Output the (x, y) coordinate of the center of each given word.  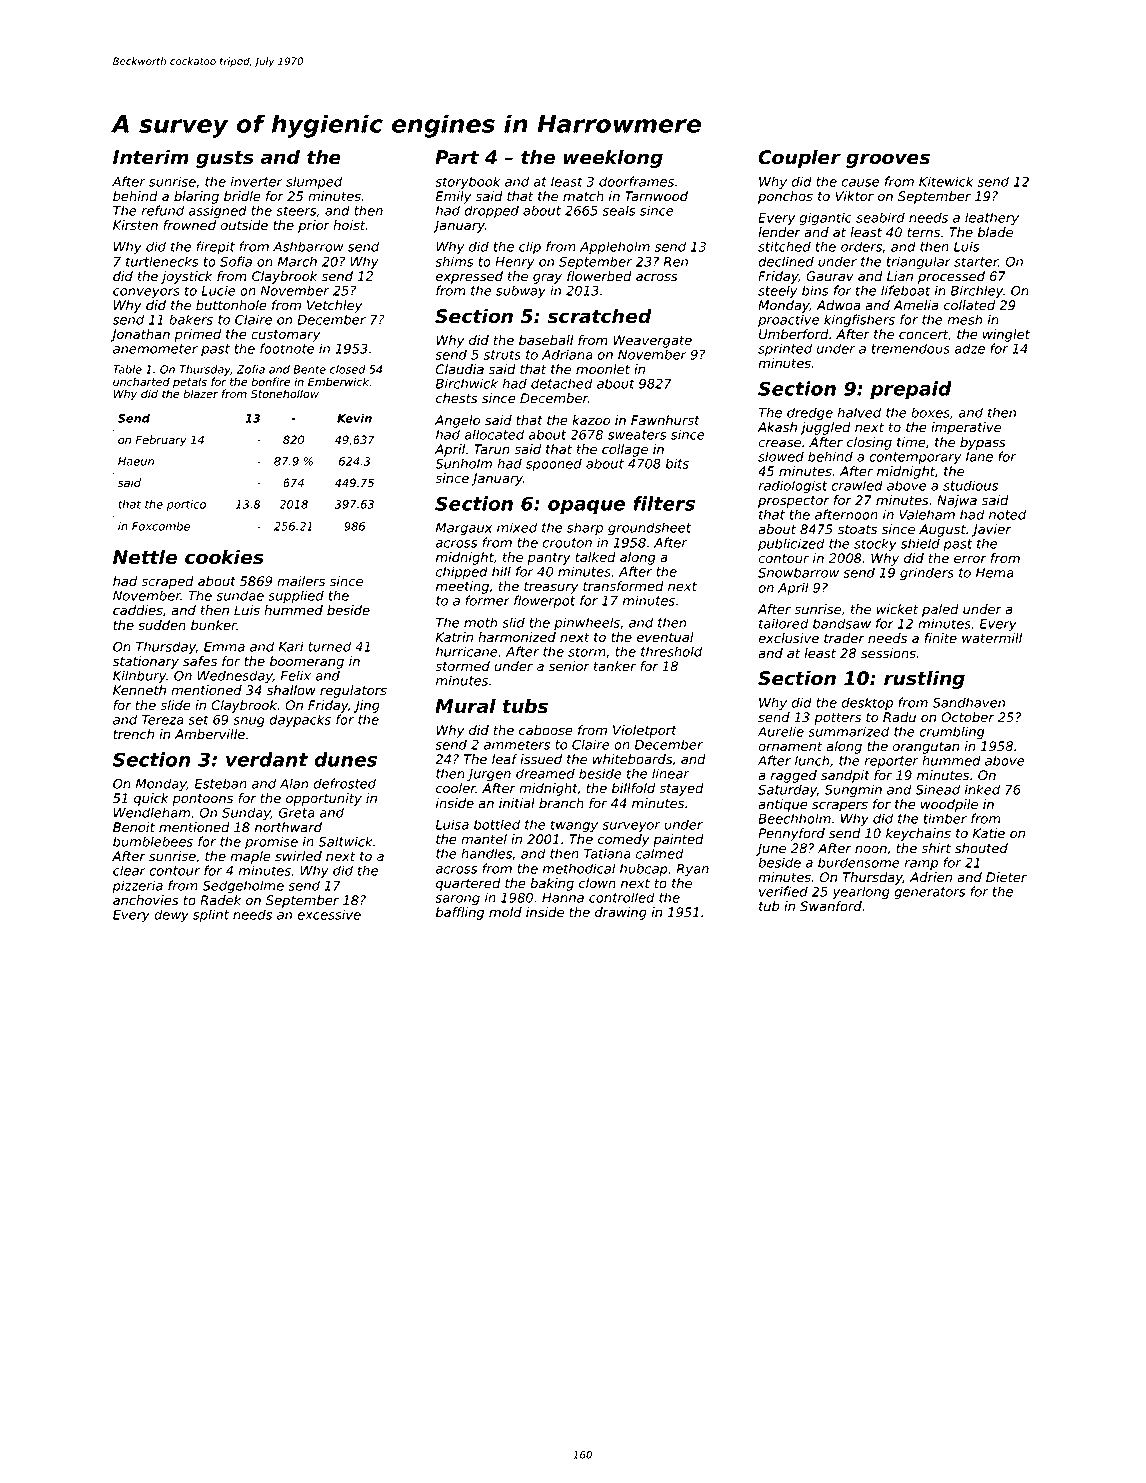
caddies (138, 610)
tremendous (911, 348)
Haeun (136, 461)
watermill (992, 638)
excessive (329, 914)
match (583, 196)
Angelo (457, 421)
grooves (888, 160)
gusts (225, 159)
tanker (615, 666)
